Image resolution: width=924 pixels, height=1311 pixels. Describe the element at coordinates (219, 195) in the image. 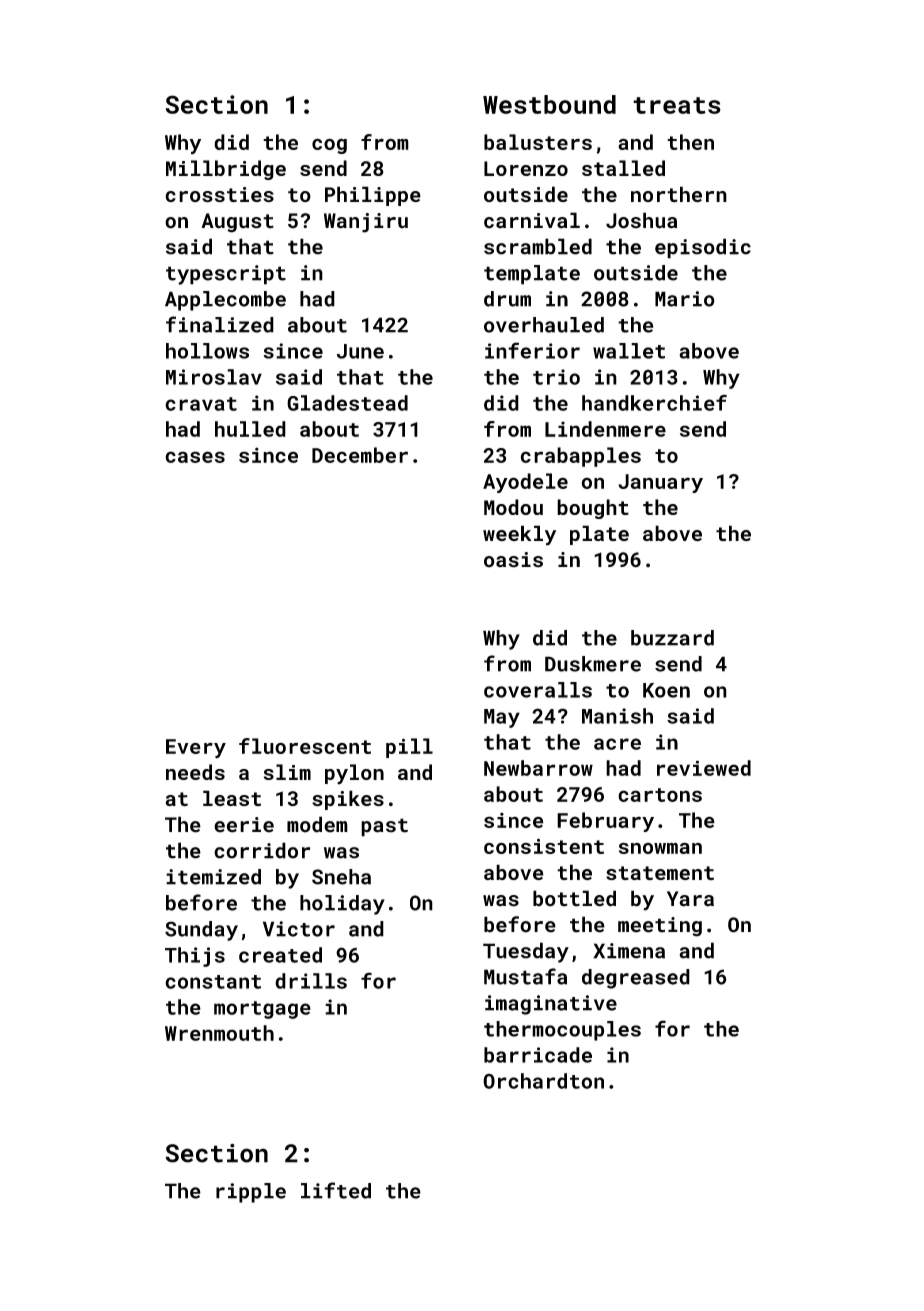

I see `crossties` at that location.
